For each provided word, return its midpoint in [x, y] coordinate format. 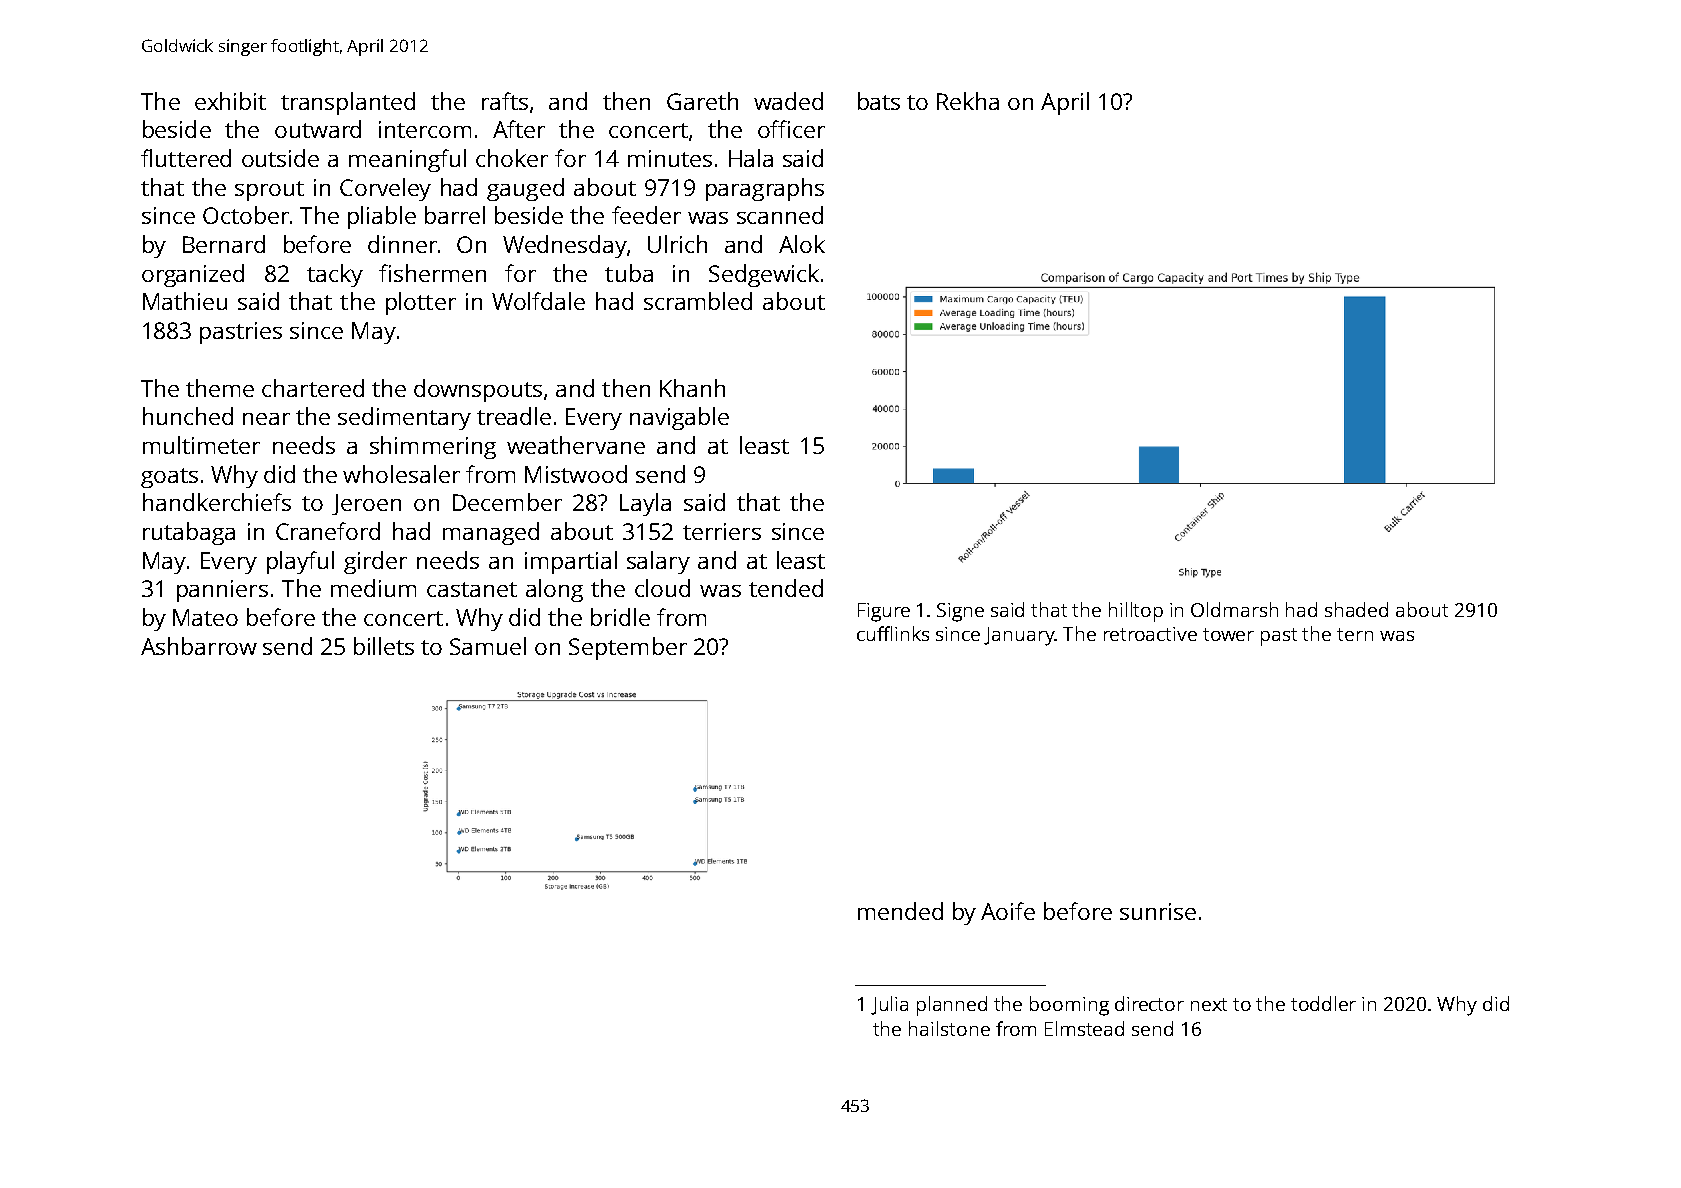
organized [193, 275]
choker [512, 158]
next [1209, 1004]
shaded [1356, 609]
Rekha [968, 101]
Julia [889, 1005]
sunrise [1158, 911]
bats [879, 101]
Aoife [1008, 911]
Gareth [702, 101]
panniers [222, 591]
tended [786, 588]
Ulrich [677, 244]
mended [900, 911]
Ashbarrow [199, 646]
